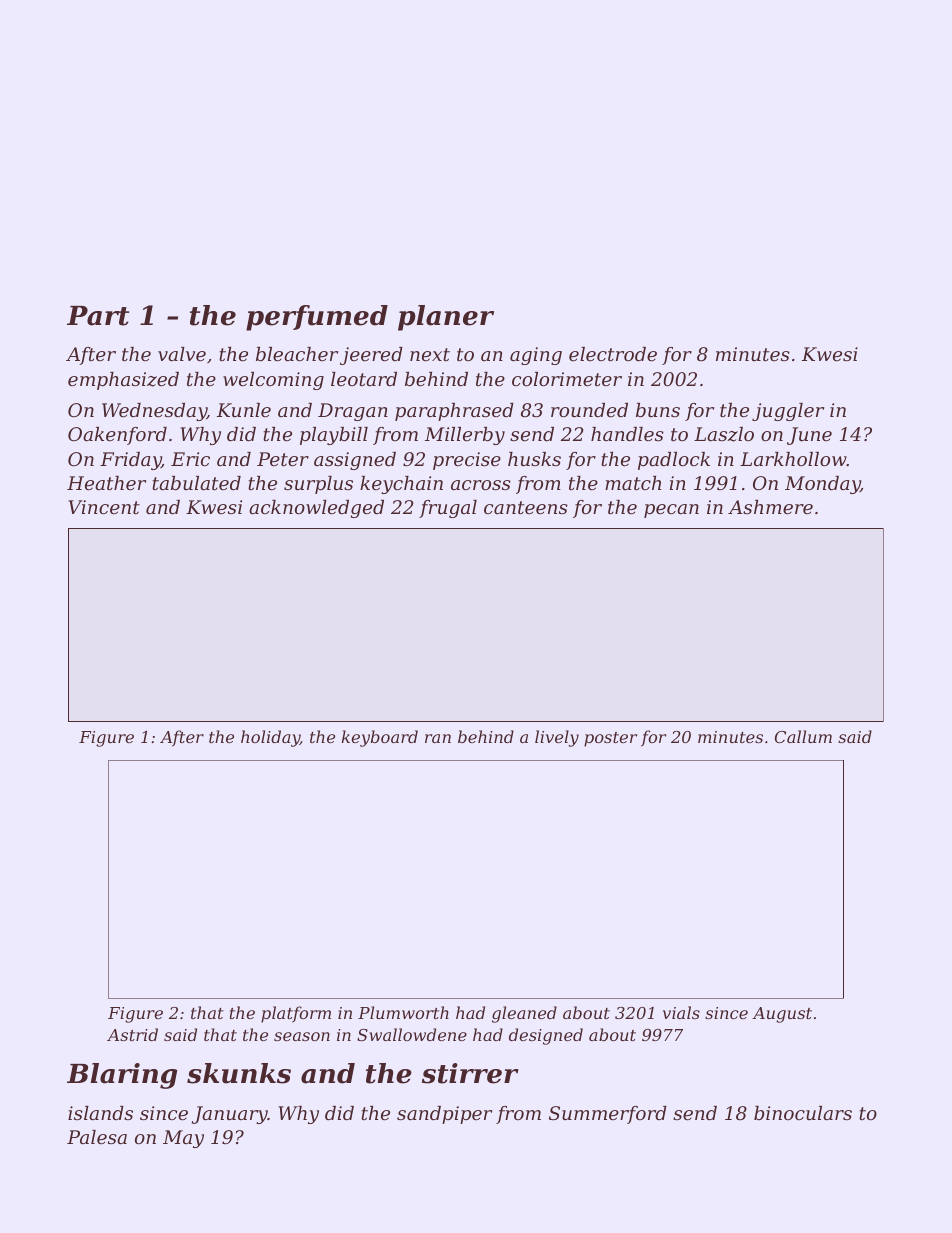 The image size is (952, 1233). Describe the element at coordinates (270, 738) in the screenshot. I see `holiday` at that location.
